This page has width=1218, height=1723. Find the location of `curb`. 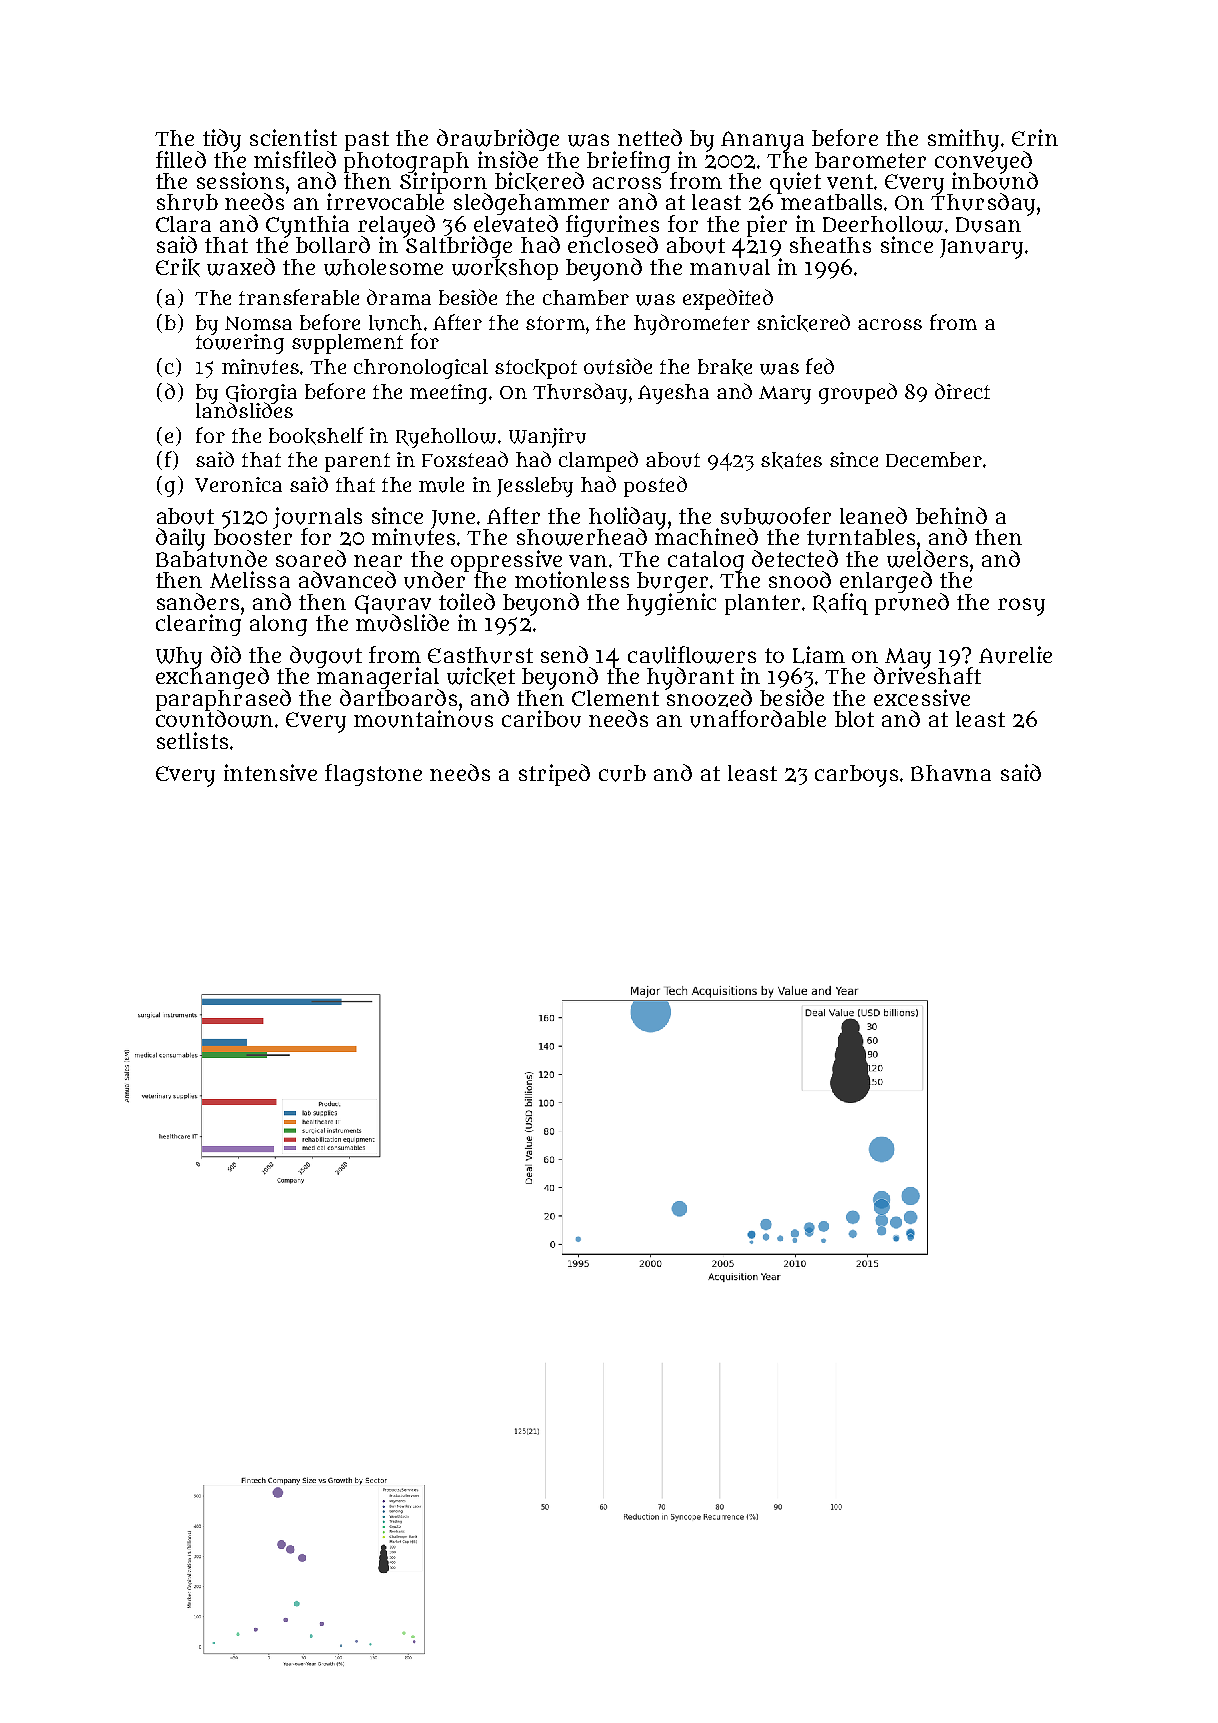

curb is located at coordinates (622, 773).
